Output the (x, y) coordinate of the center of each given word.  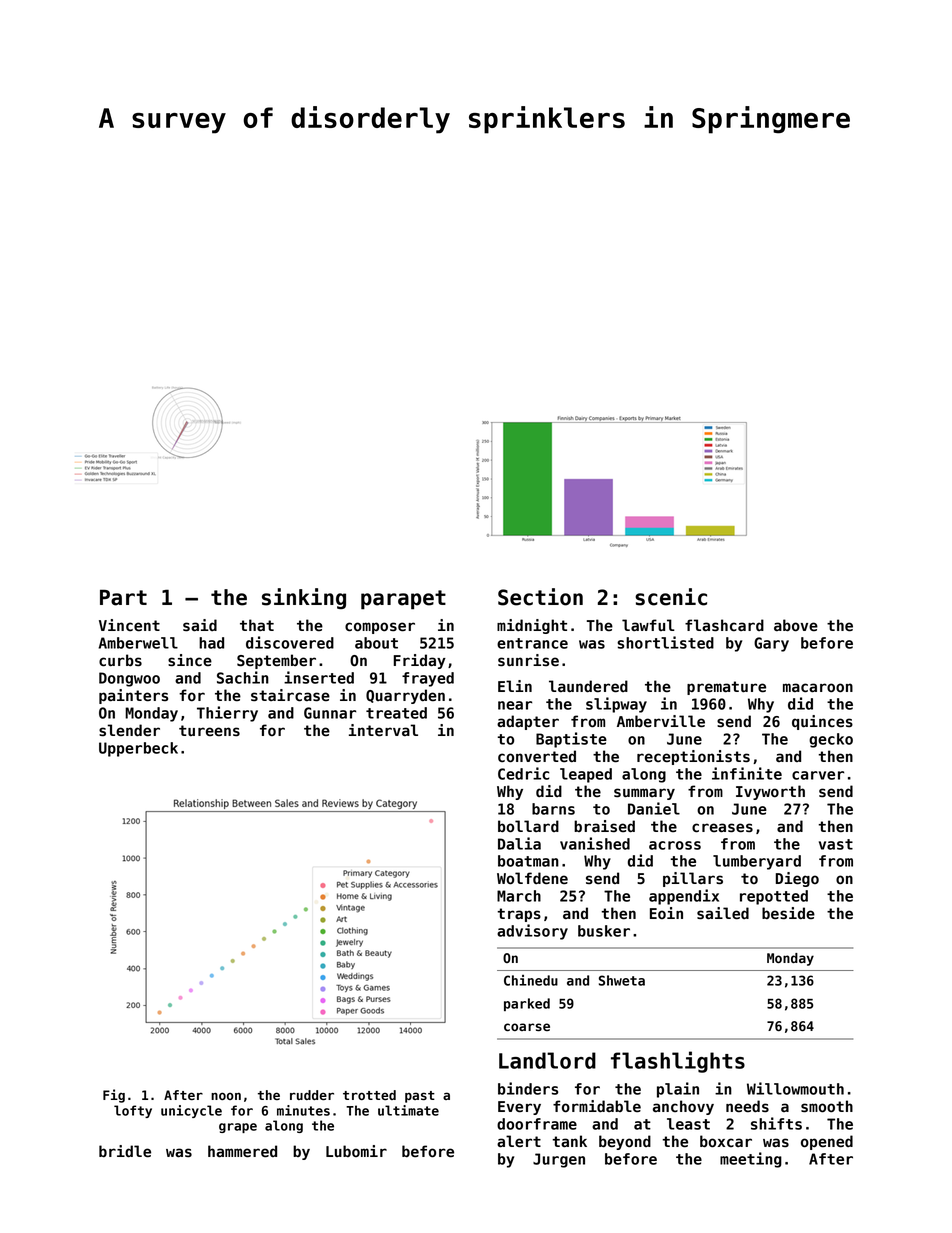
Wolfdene (532, 878)
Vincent (129, 625)
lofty (133, 1111)
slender (129, 730)
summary (644, 794)
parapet (403, 600)
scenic (671, 597)
